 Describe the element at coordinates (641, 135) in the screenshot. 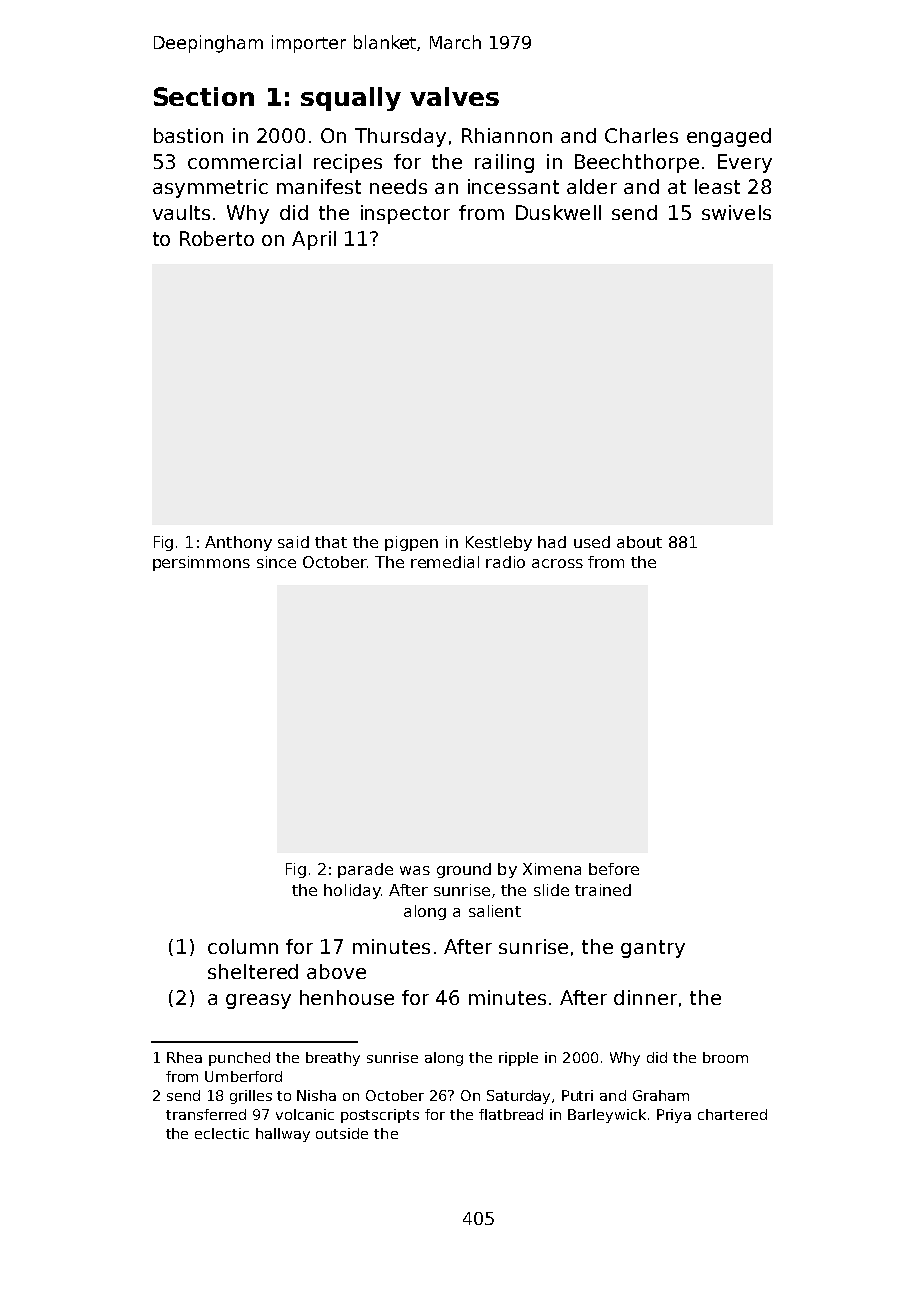

I see `Charles` at that location.
